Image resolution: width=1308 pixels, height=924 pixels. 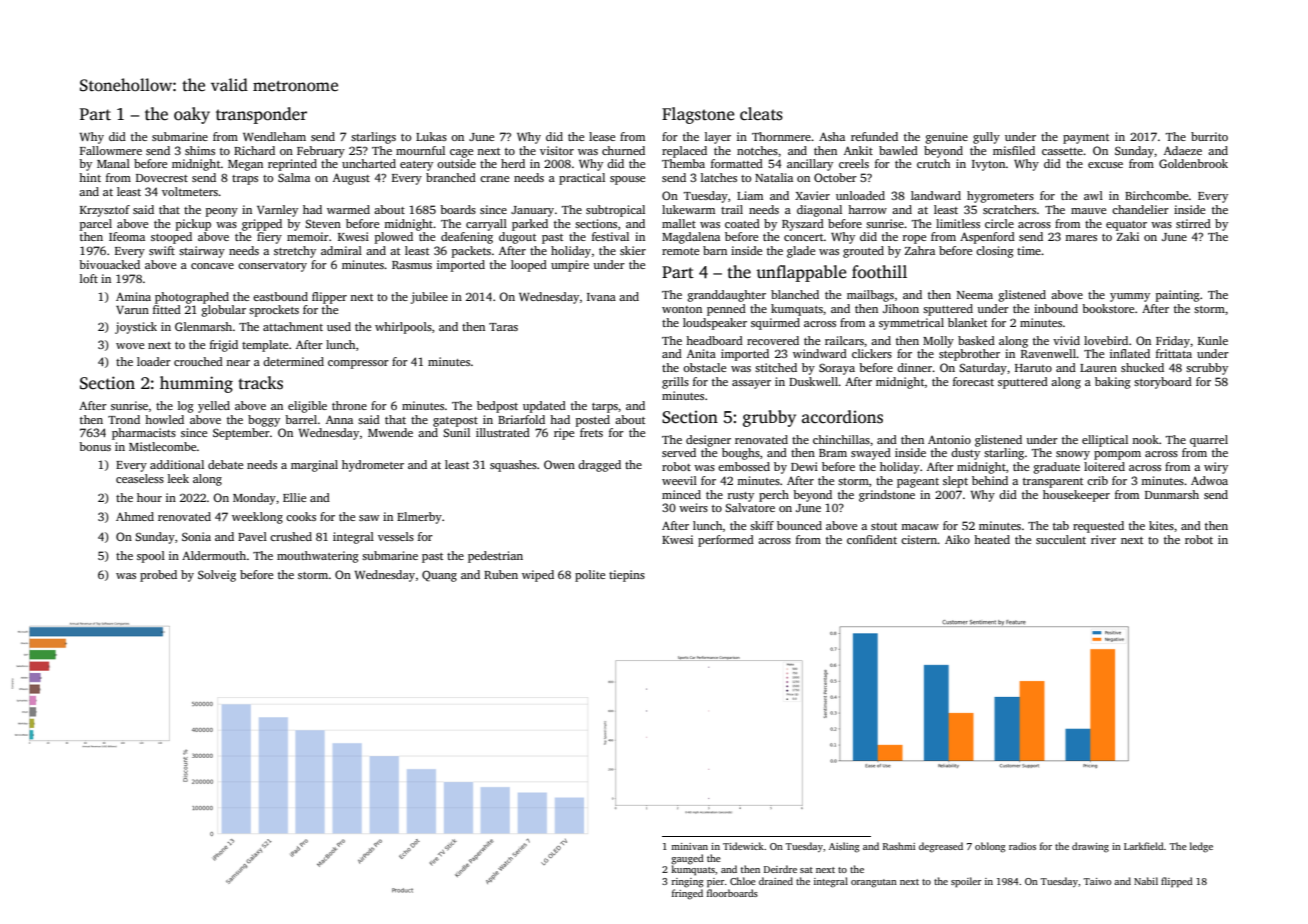 What do you see at coordinates (158, 576) in the page?
I see `probed` at bounding box center [158, 576].
